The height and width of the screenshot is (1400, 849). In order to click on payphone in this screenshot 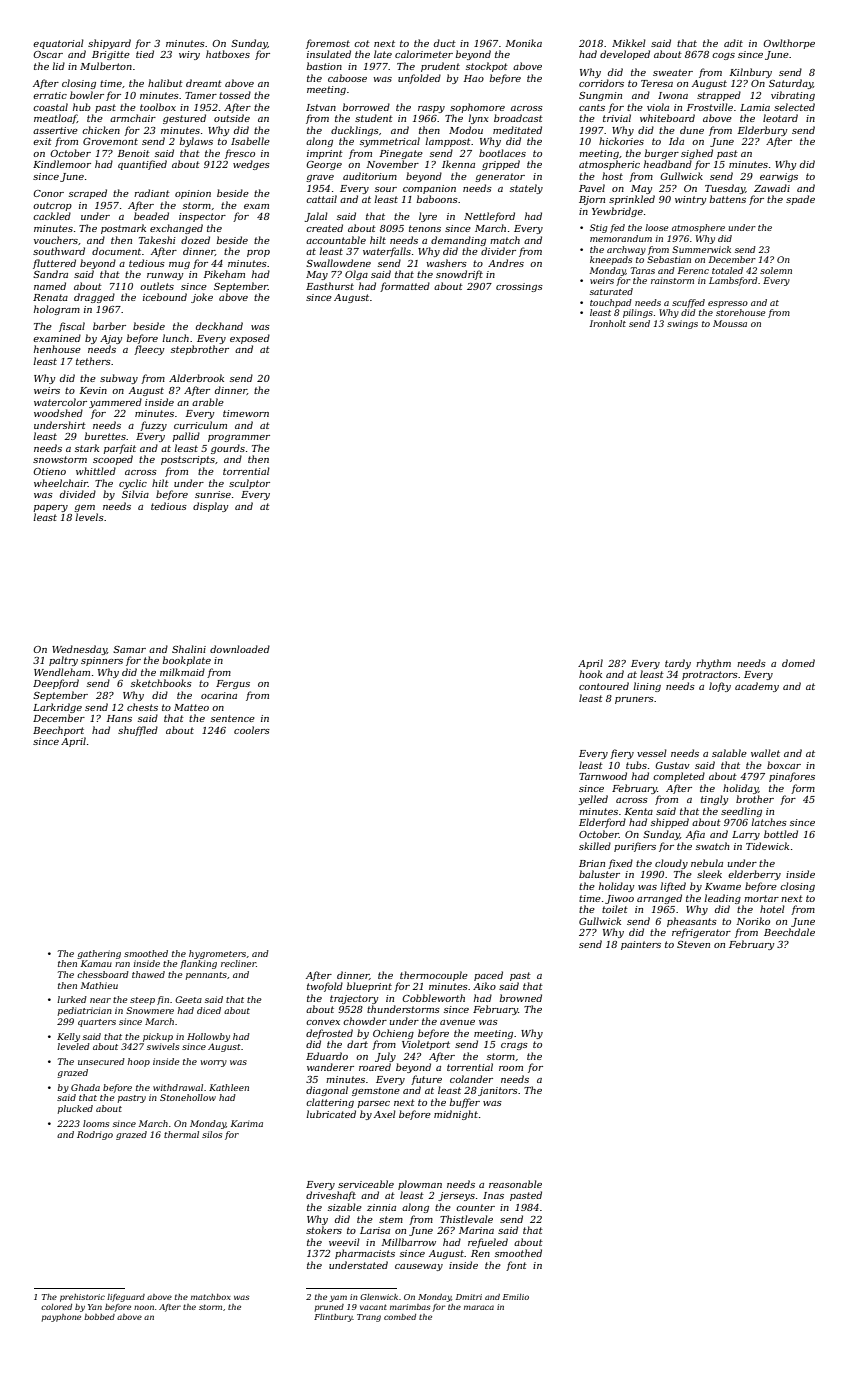, I will do `click(61, 1318)`.
